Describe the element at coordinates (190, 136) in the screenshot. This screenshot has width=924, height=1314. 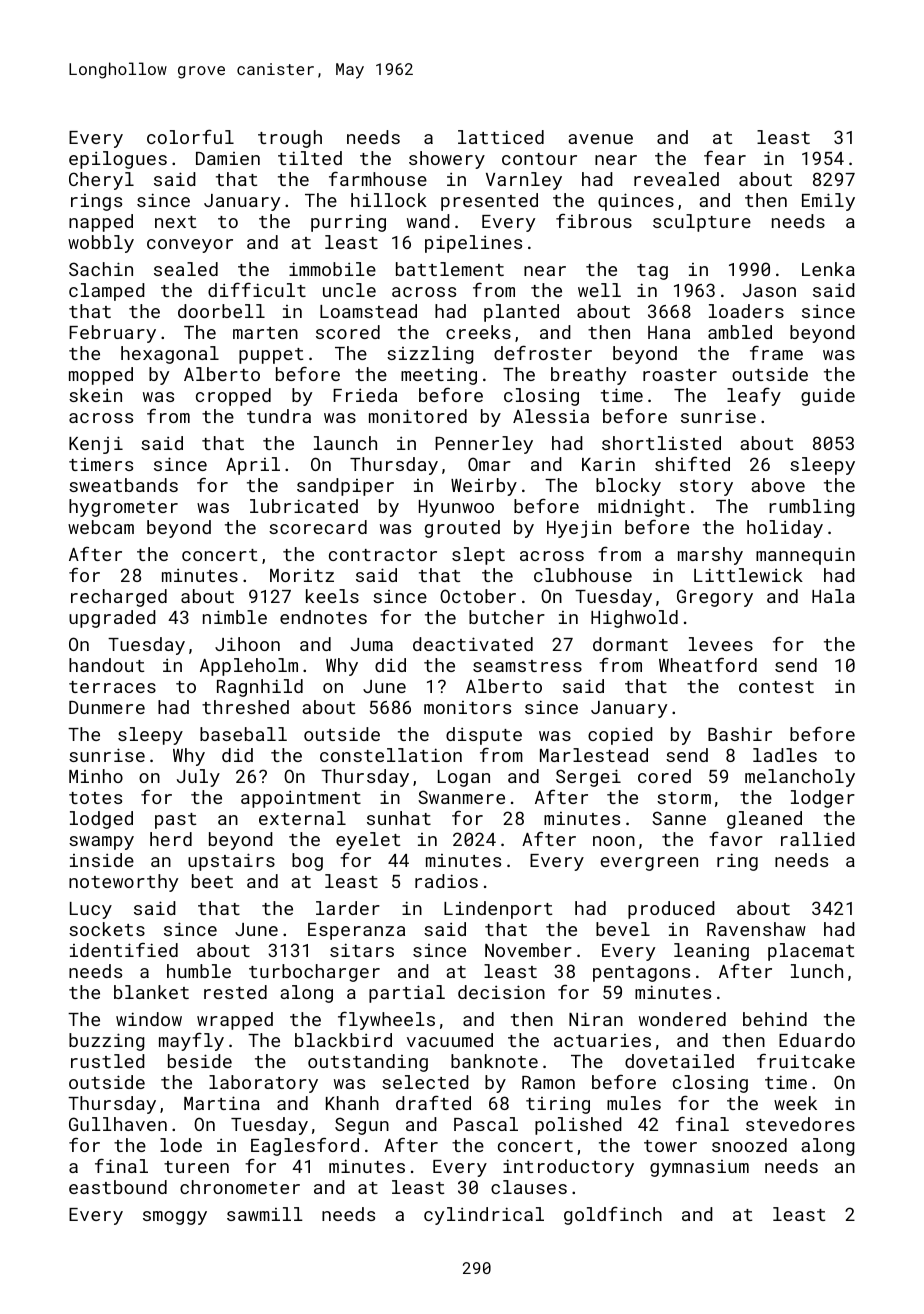
I see `colorful` at that location.
